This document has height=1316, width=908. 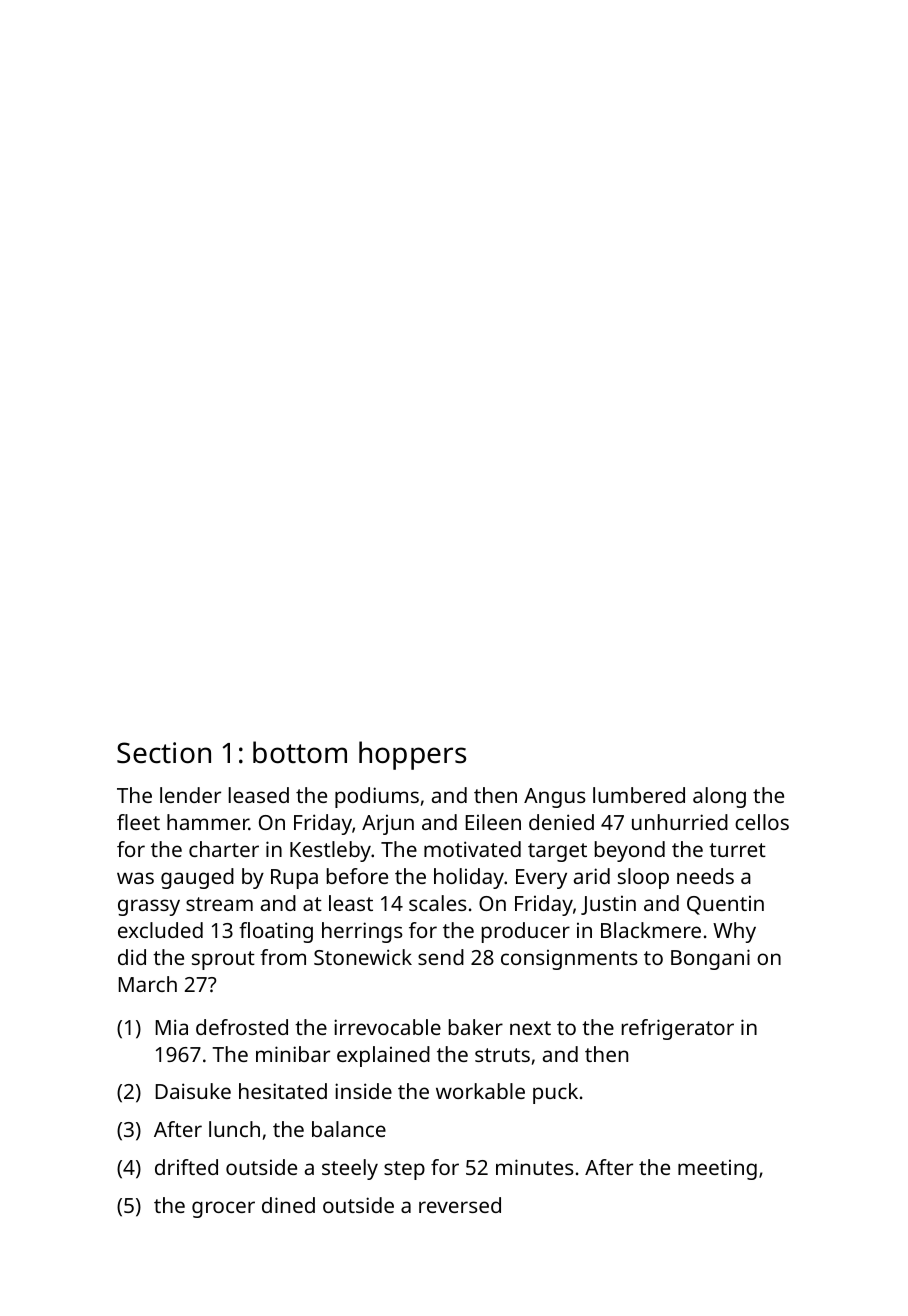 I want to click on puck, so click(x=555, y=1093).
